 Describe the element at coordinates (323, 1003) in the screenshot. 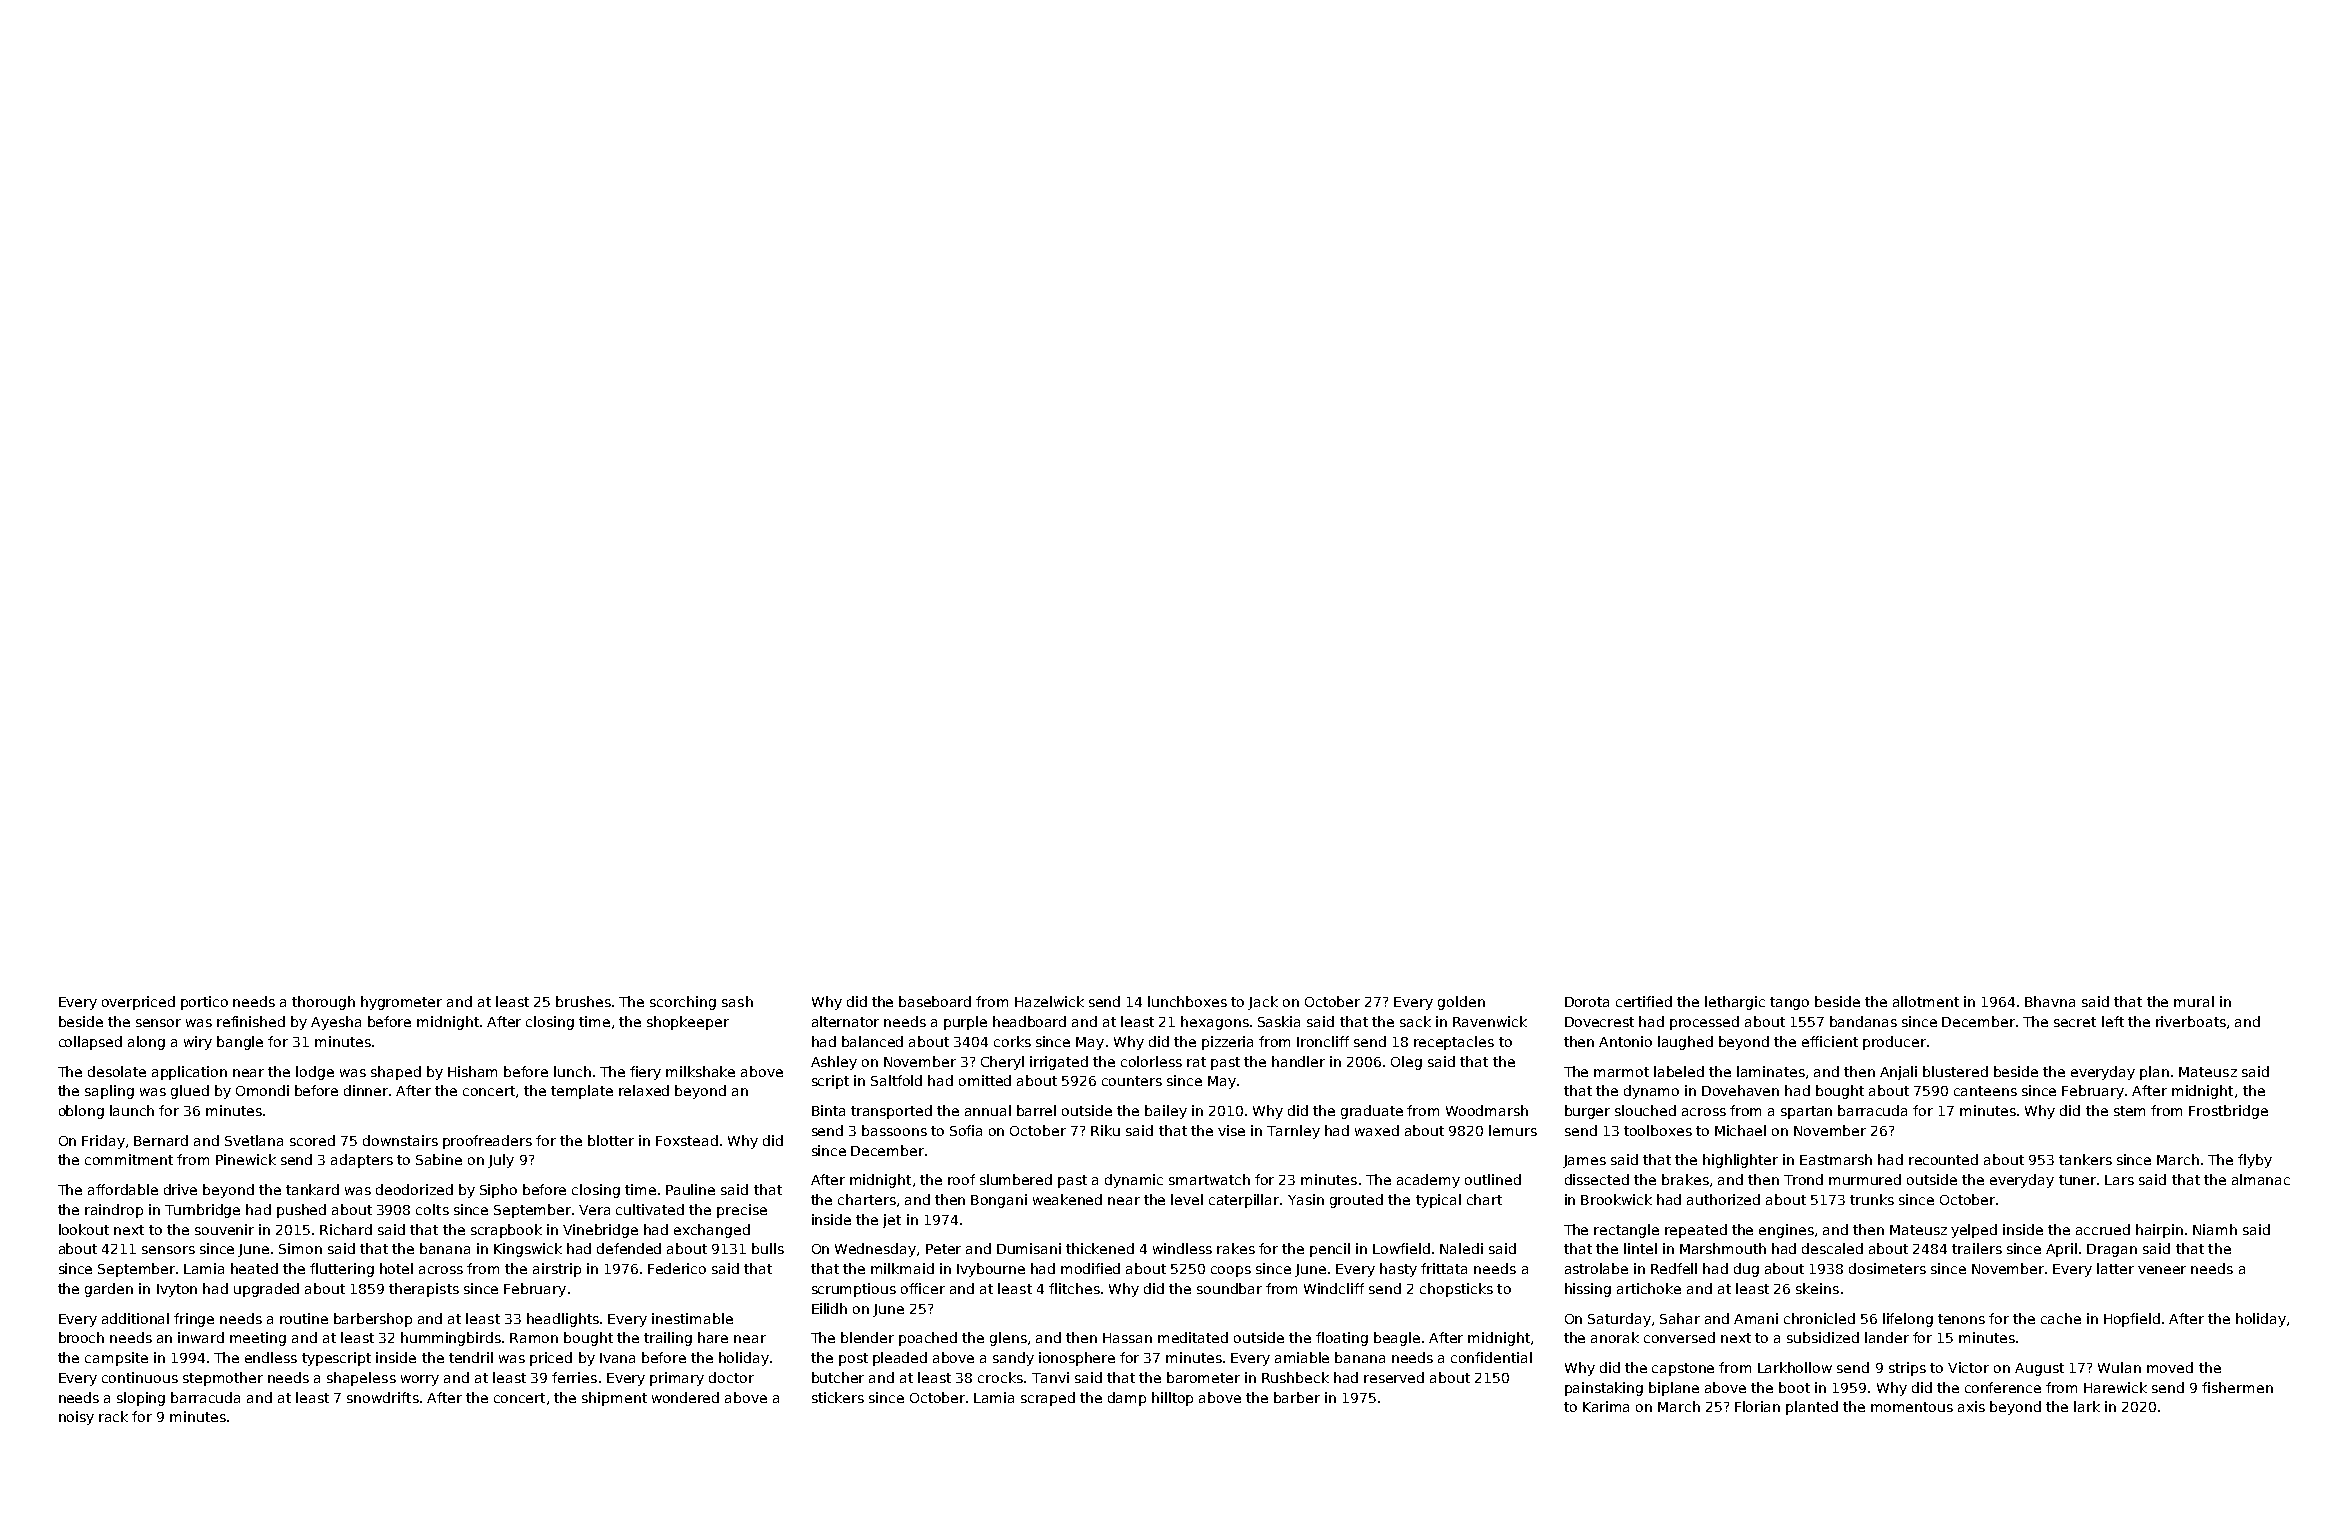

I see `thorough` at that location.
